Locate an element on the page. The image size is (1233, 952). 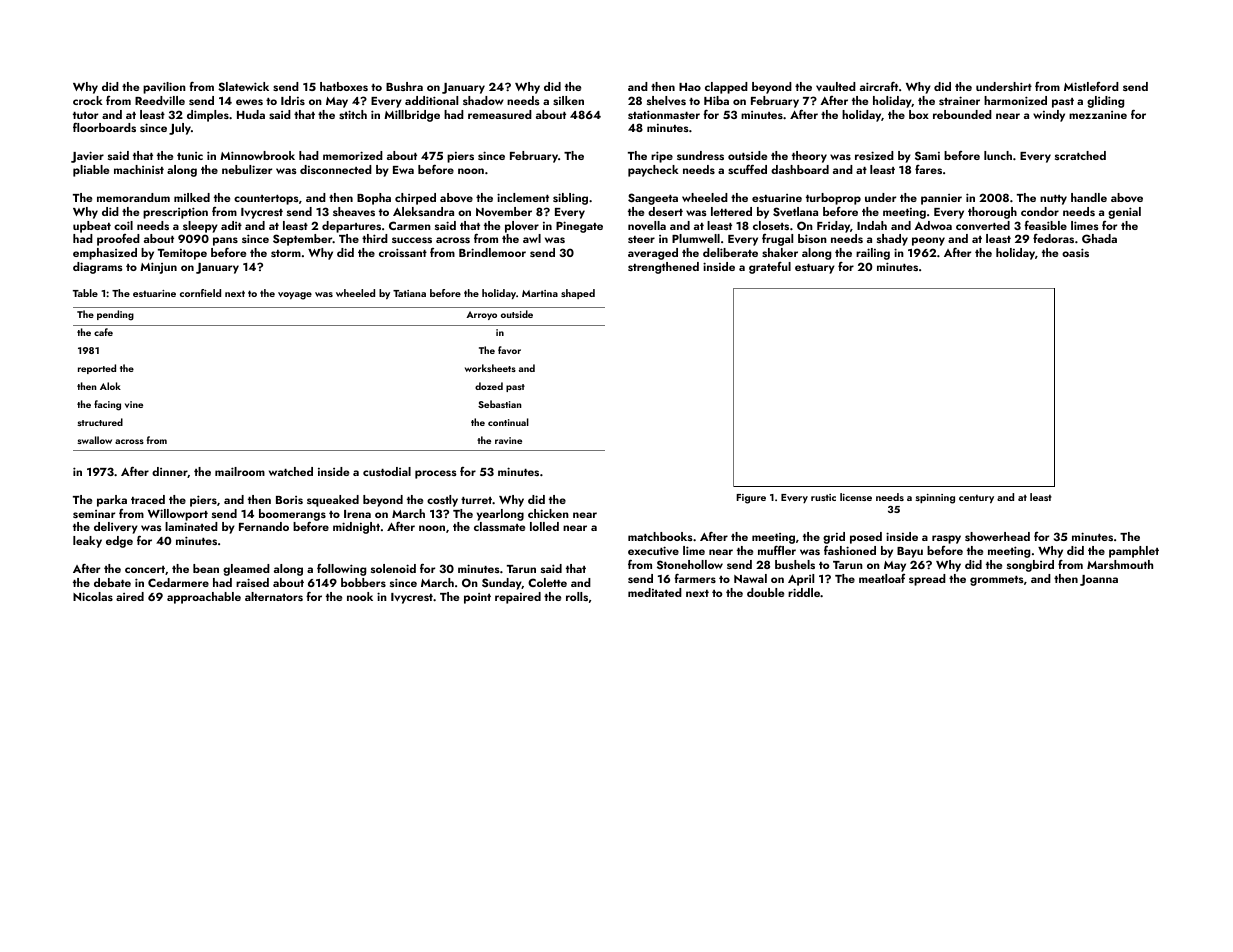
lunch is located at coordinates (998, 155).
